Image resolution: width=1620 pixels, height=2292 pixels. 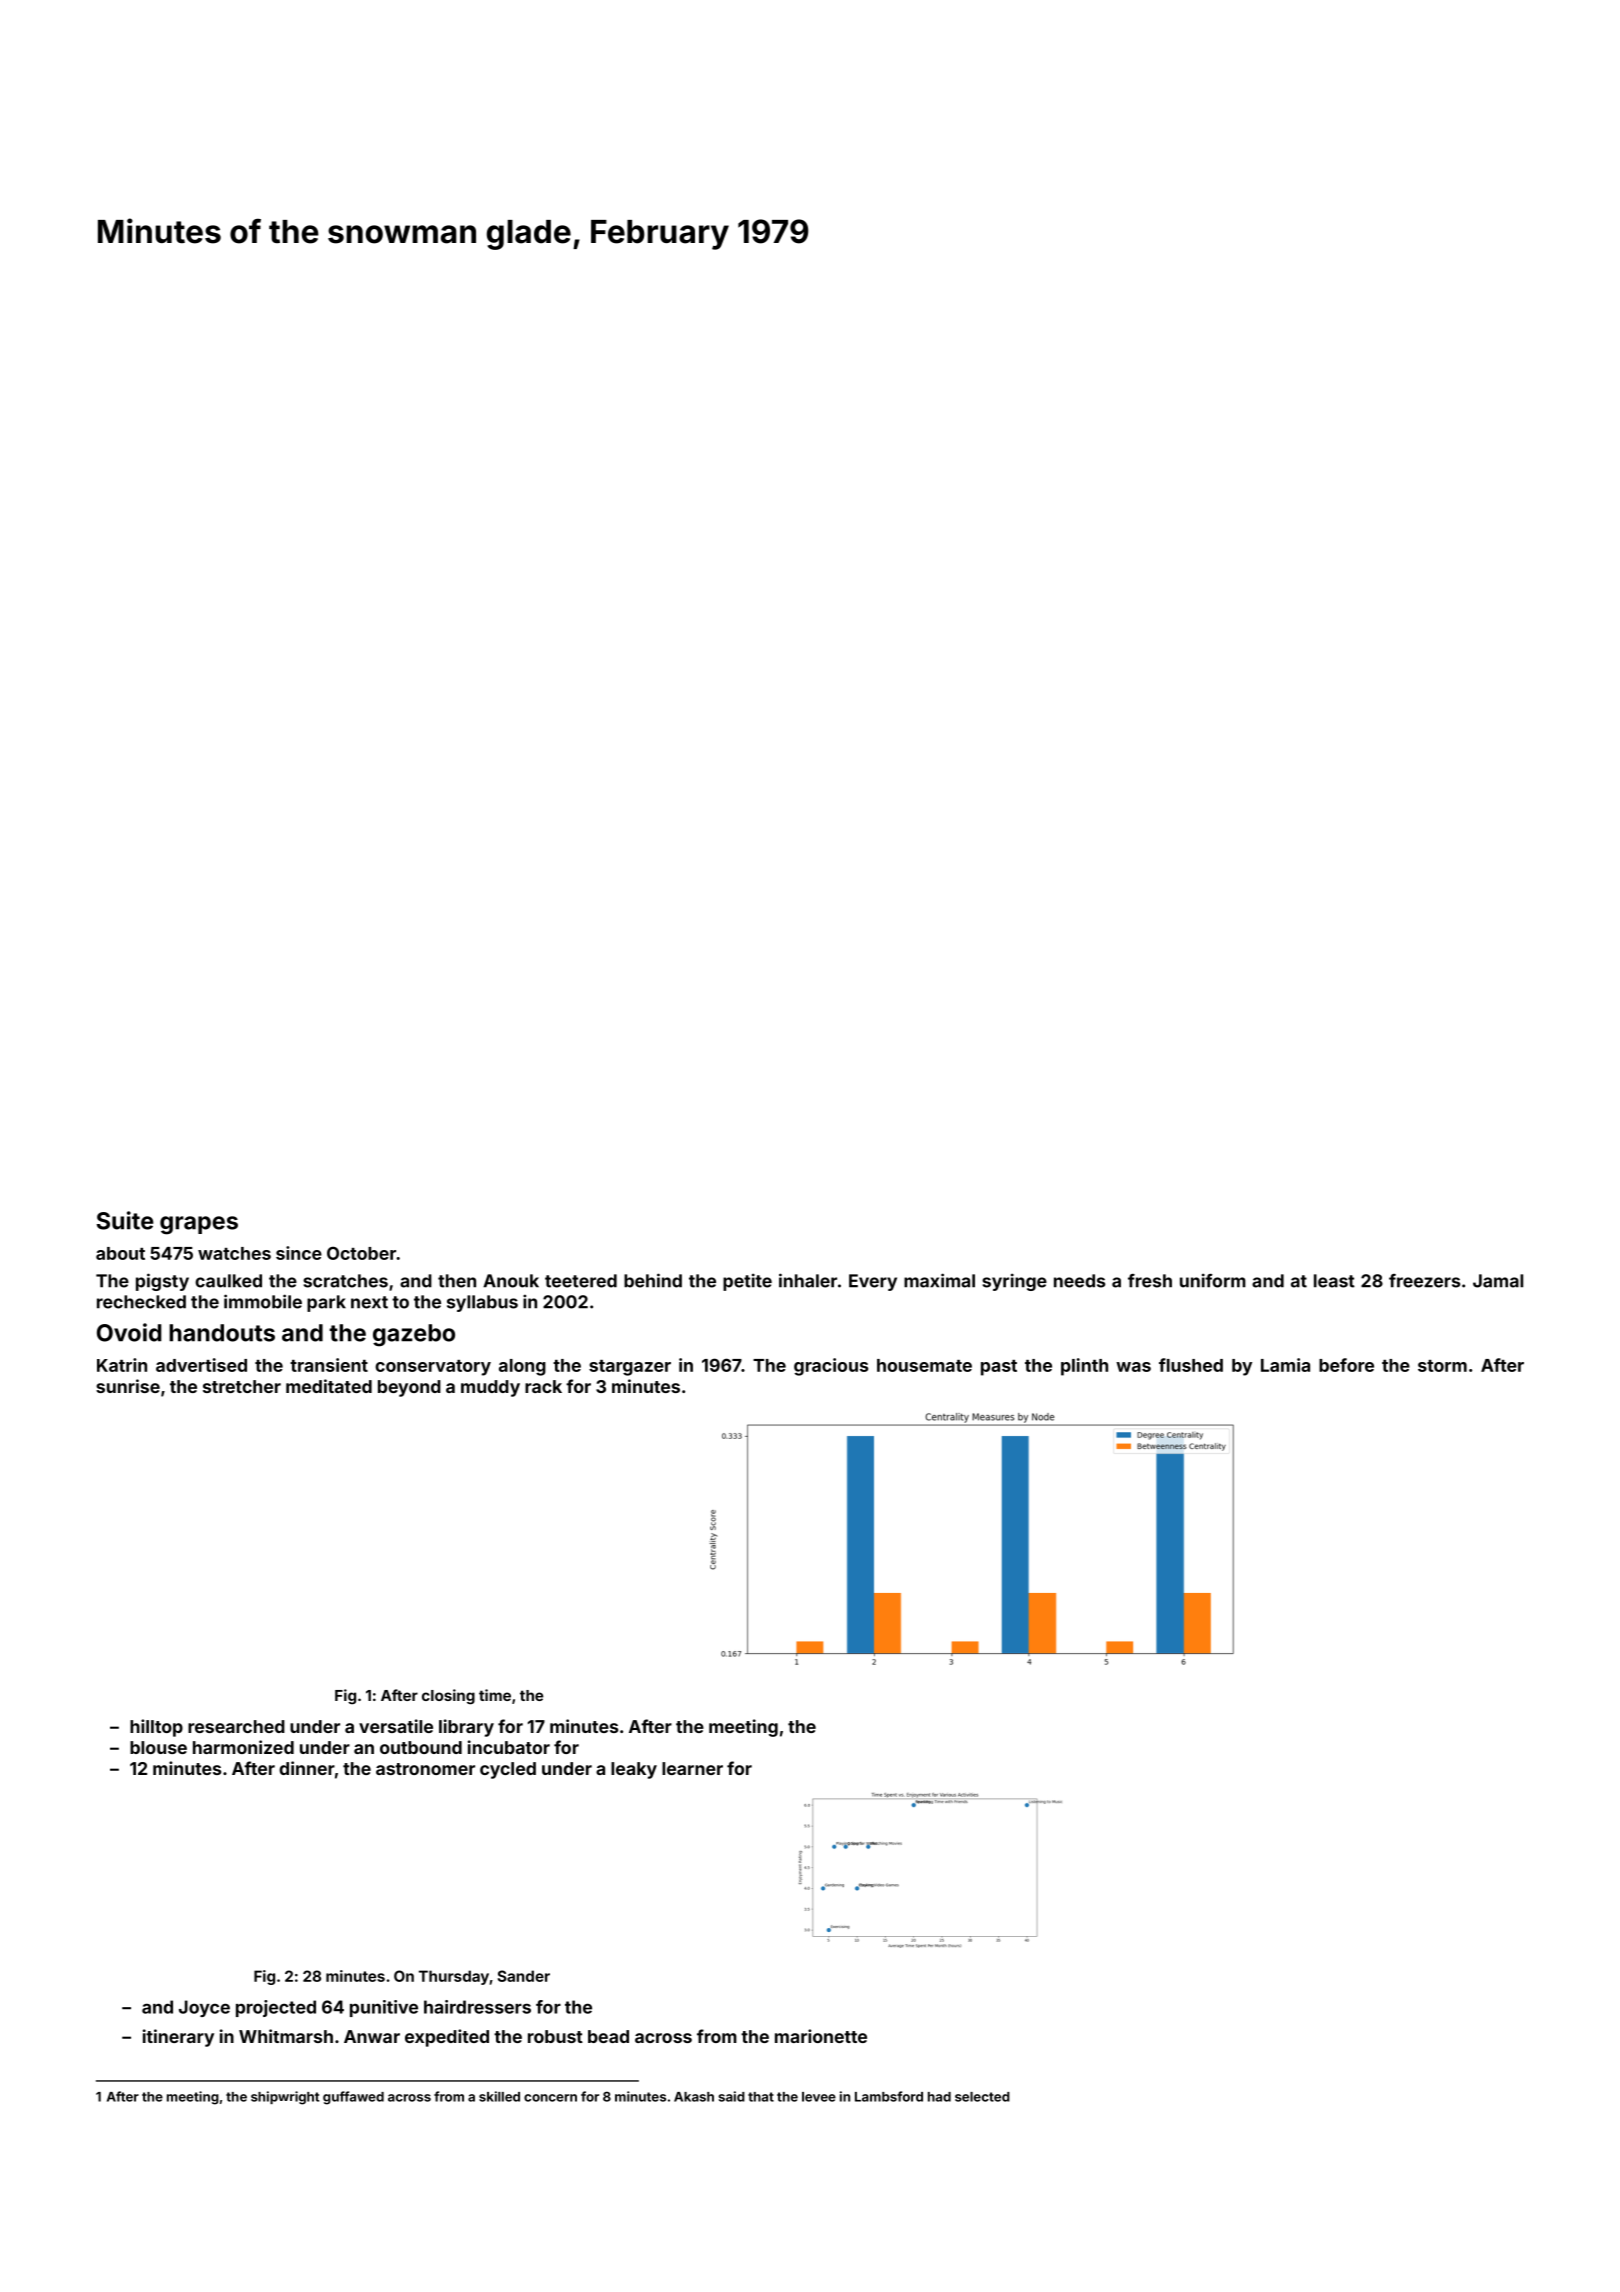 What do you see at coordinates (199, 1225) in the screenshot?
I see `grapes` at bounding box center [199, 1225].
